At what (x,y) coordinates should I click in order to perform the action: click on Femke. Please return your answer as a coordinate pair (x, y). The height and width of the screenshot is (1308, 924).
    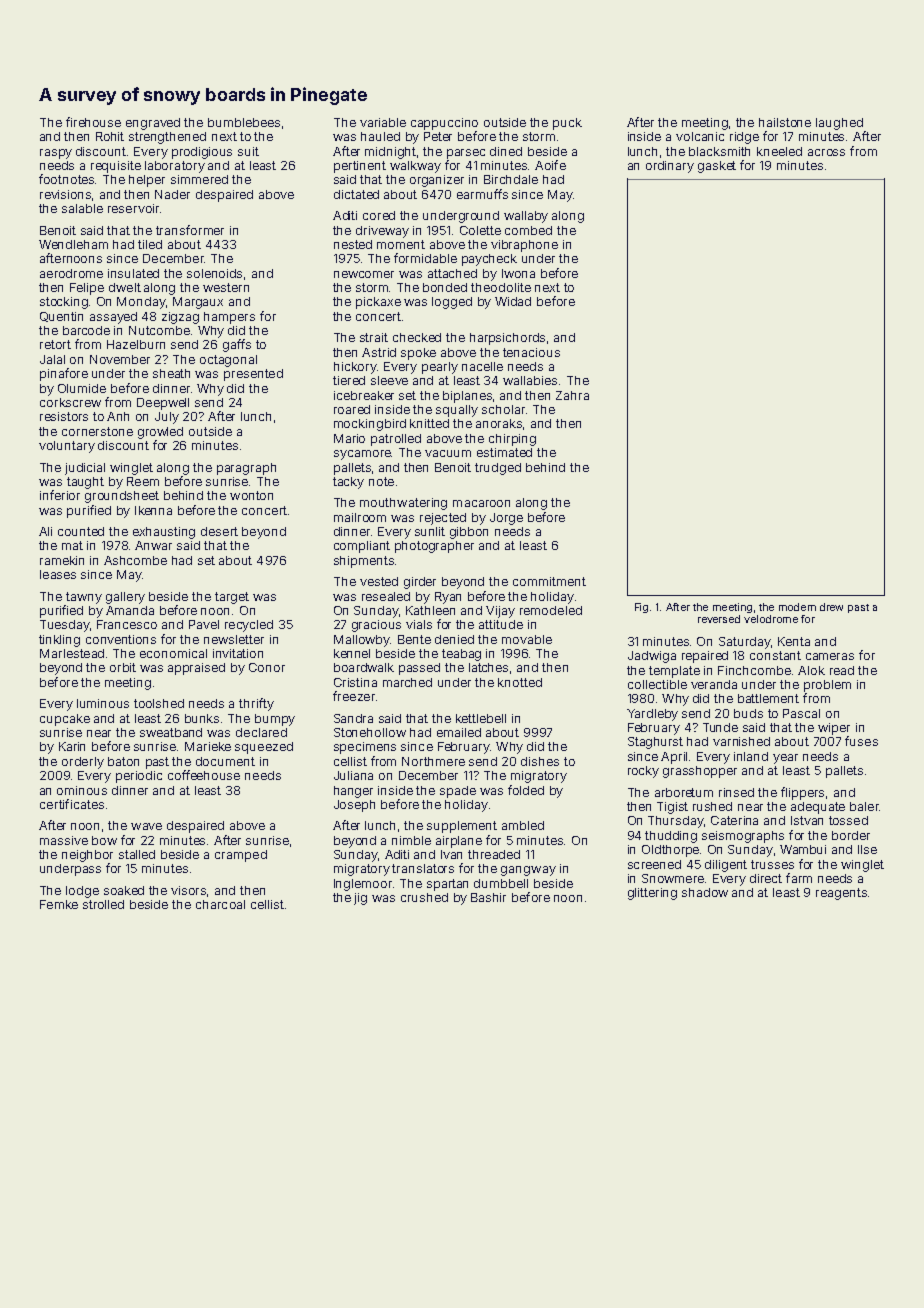
    Looking at the image, I should click on (59, 904).
